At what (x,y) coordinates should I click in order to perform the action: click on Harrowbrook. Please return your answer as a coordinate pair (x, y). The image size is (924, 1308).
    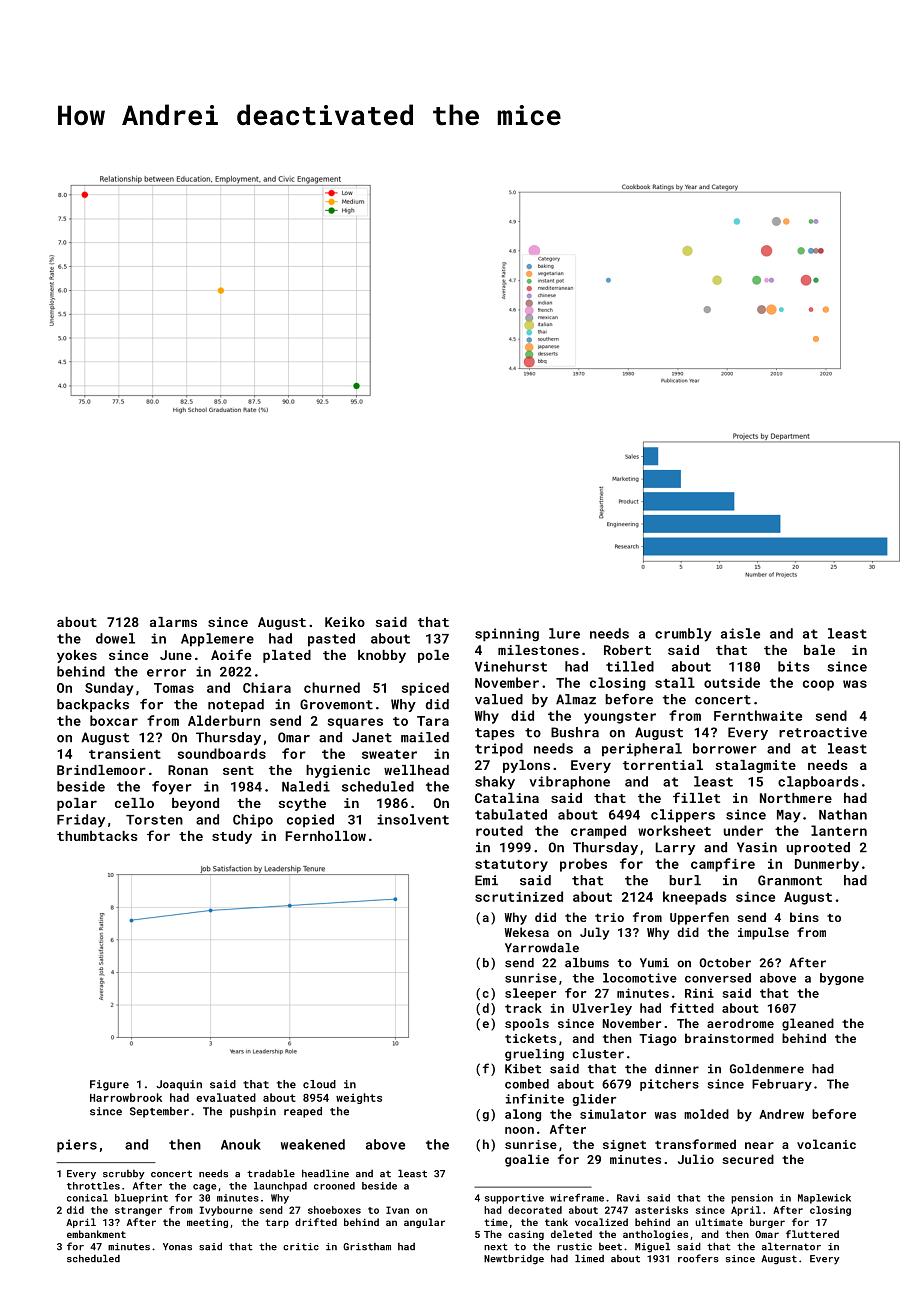
    Looking at the image, I should click on (126, 1097).
